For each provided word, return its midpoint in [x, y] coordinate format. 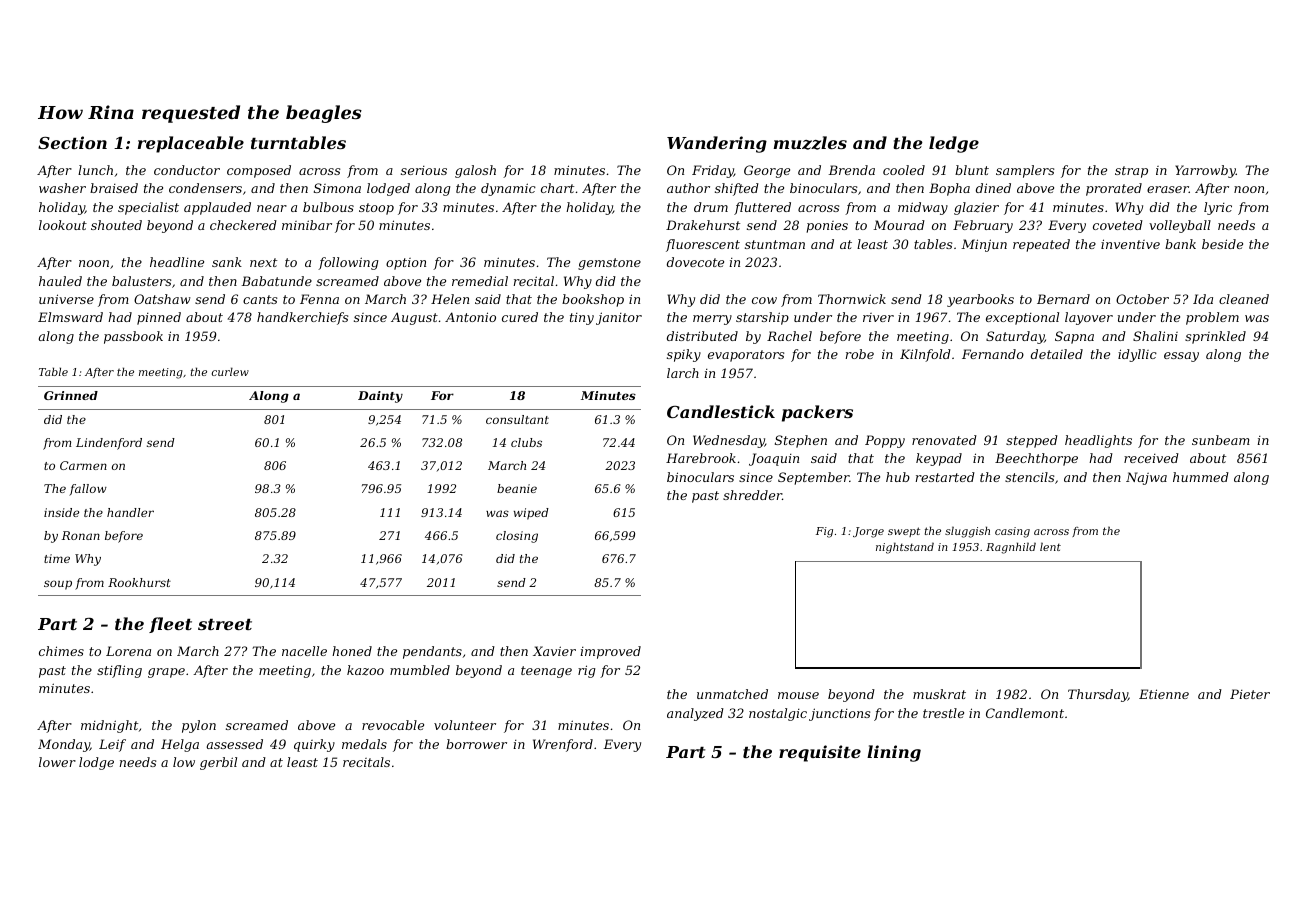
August [414, 318]
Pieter [1250, 694]
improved [610, 652]
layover [1089, 318]
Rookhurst [139, 582]
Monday [64, 745]
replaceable [191, 144]
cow [764, 300]
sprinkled [1215, 337]
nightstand [905, 548]
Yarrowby [1205, 171]
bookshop [593, 300]
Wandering [717, 144]
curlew [230, 371]
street [225, 624]
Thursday [1098, 695]
